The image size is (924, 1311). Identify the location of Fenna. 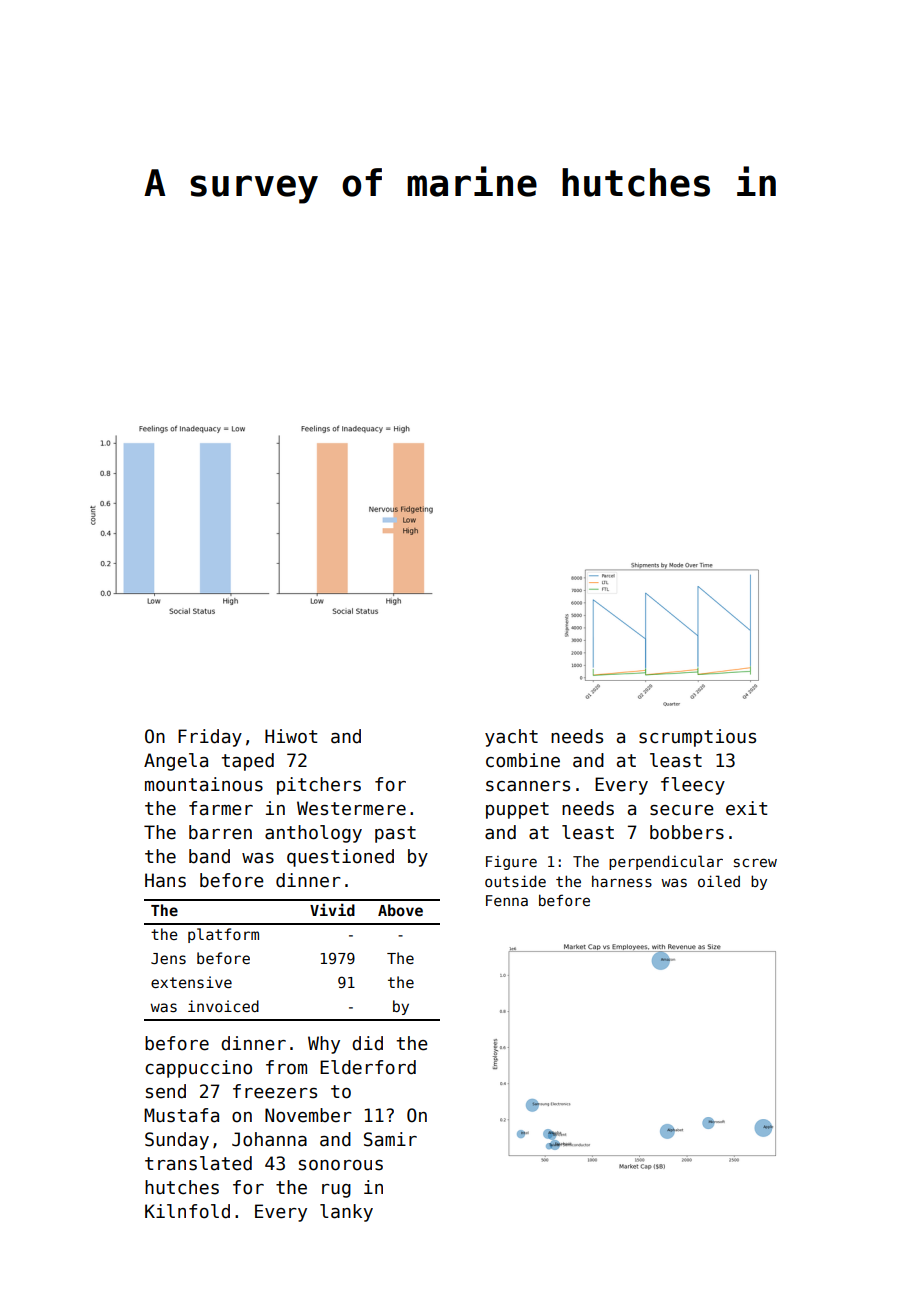
(507, 900).
